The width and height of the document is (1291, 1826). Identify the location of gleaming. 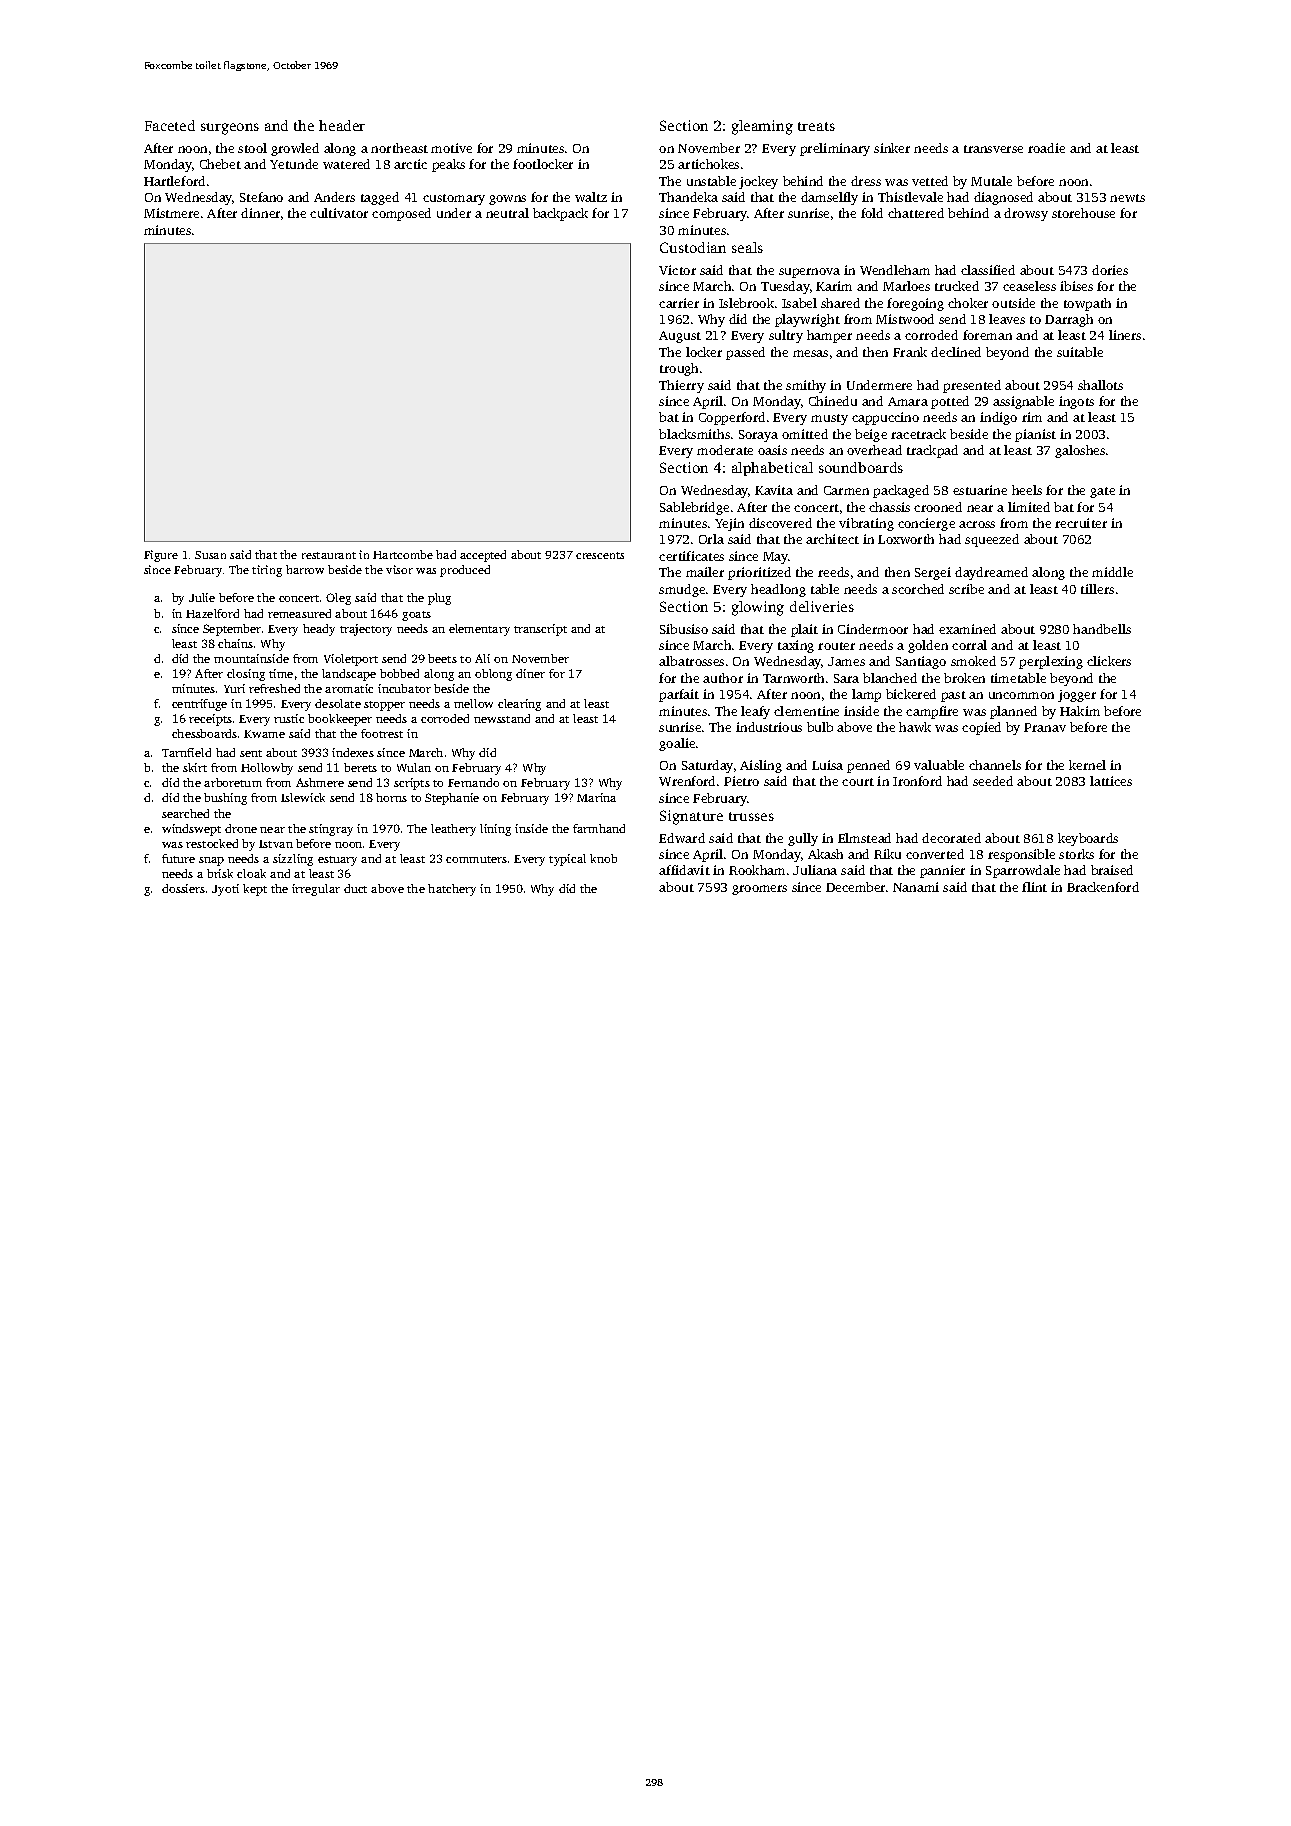
(762, 127).
